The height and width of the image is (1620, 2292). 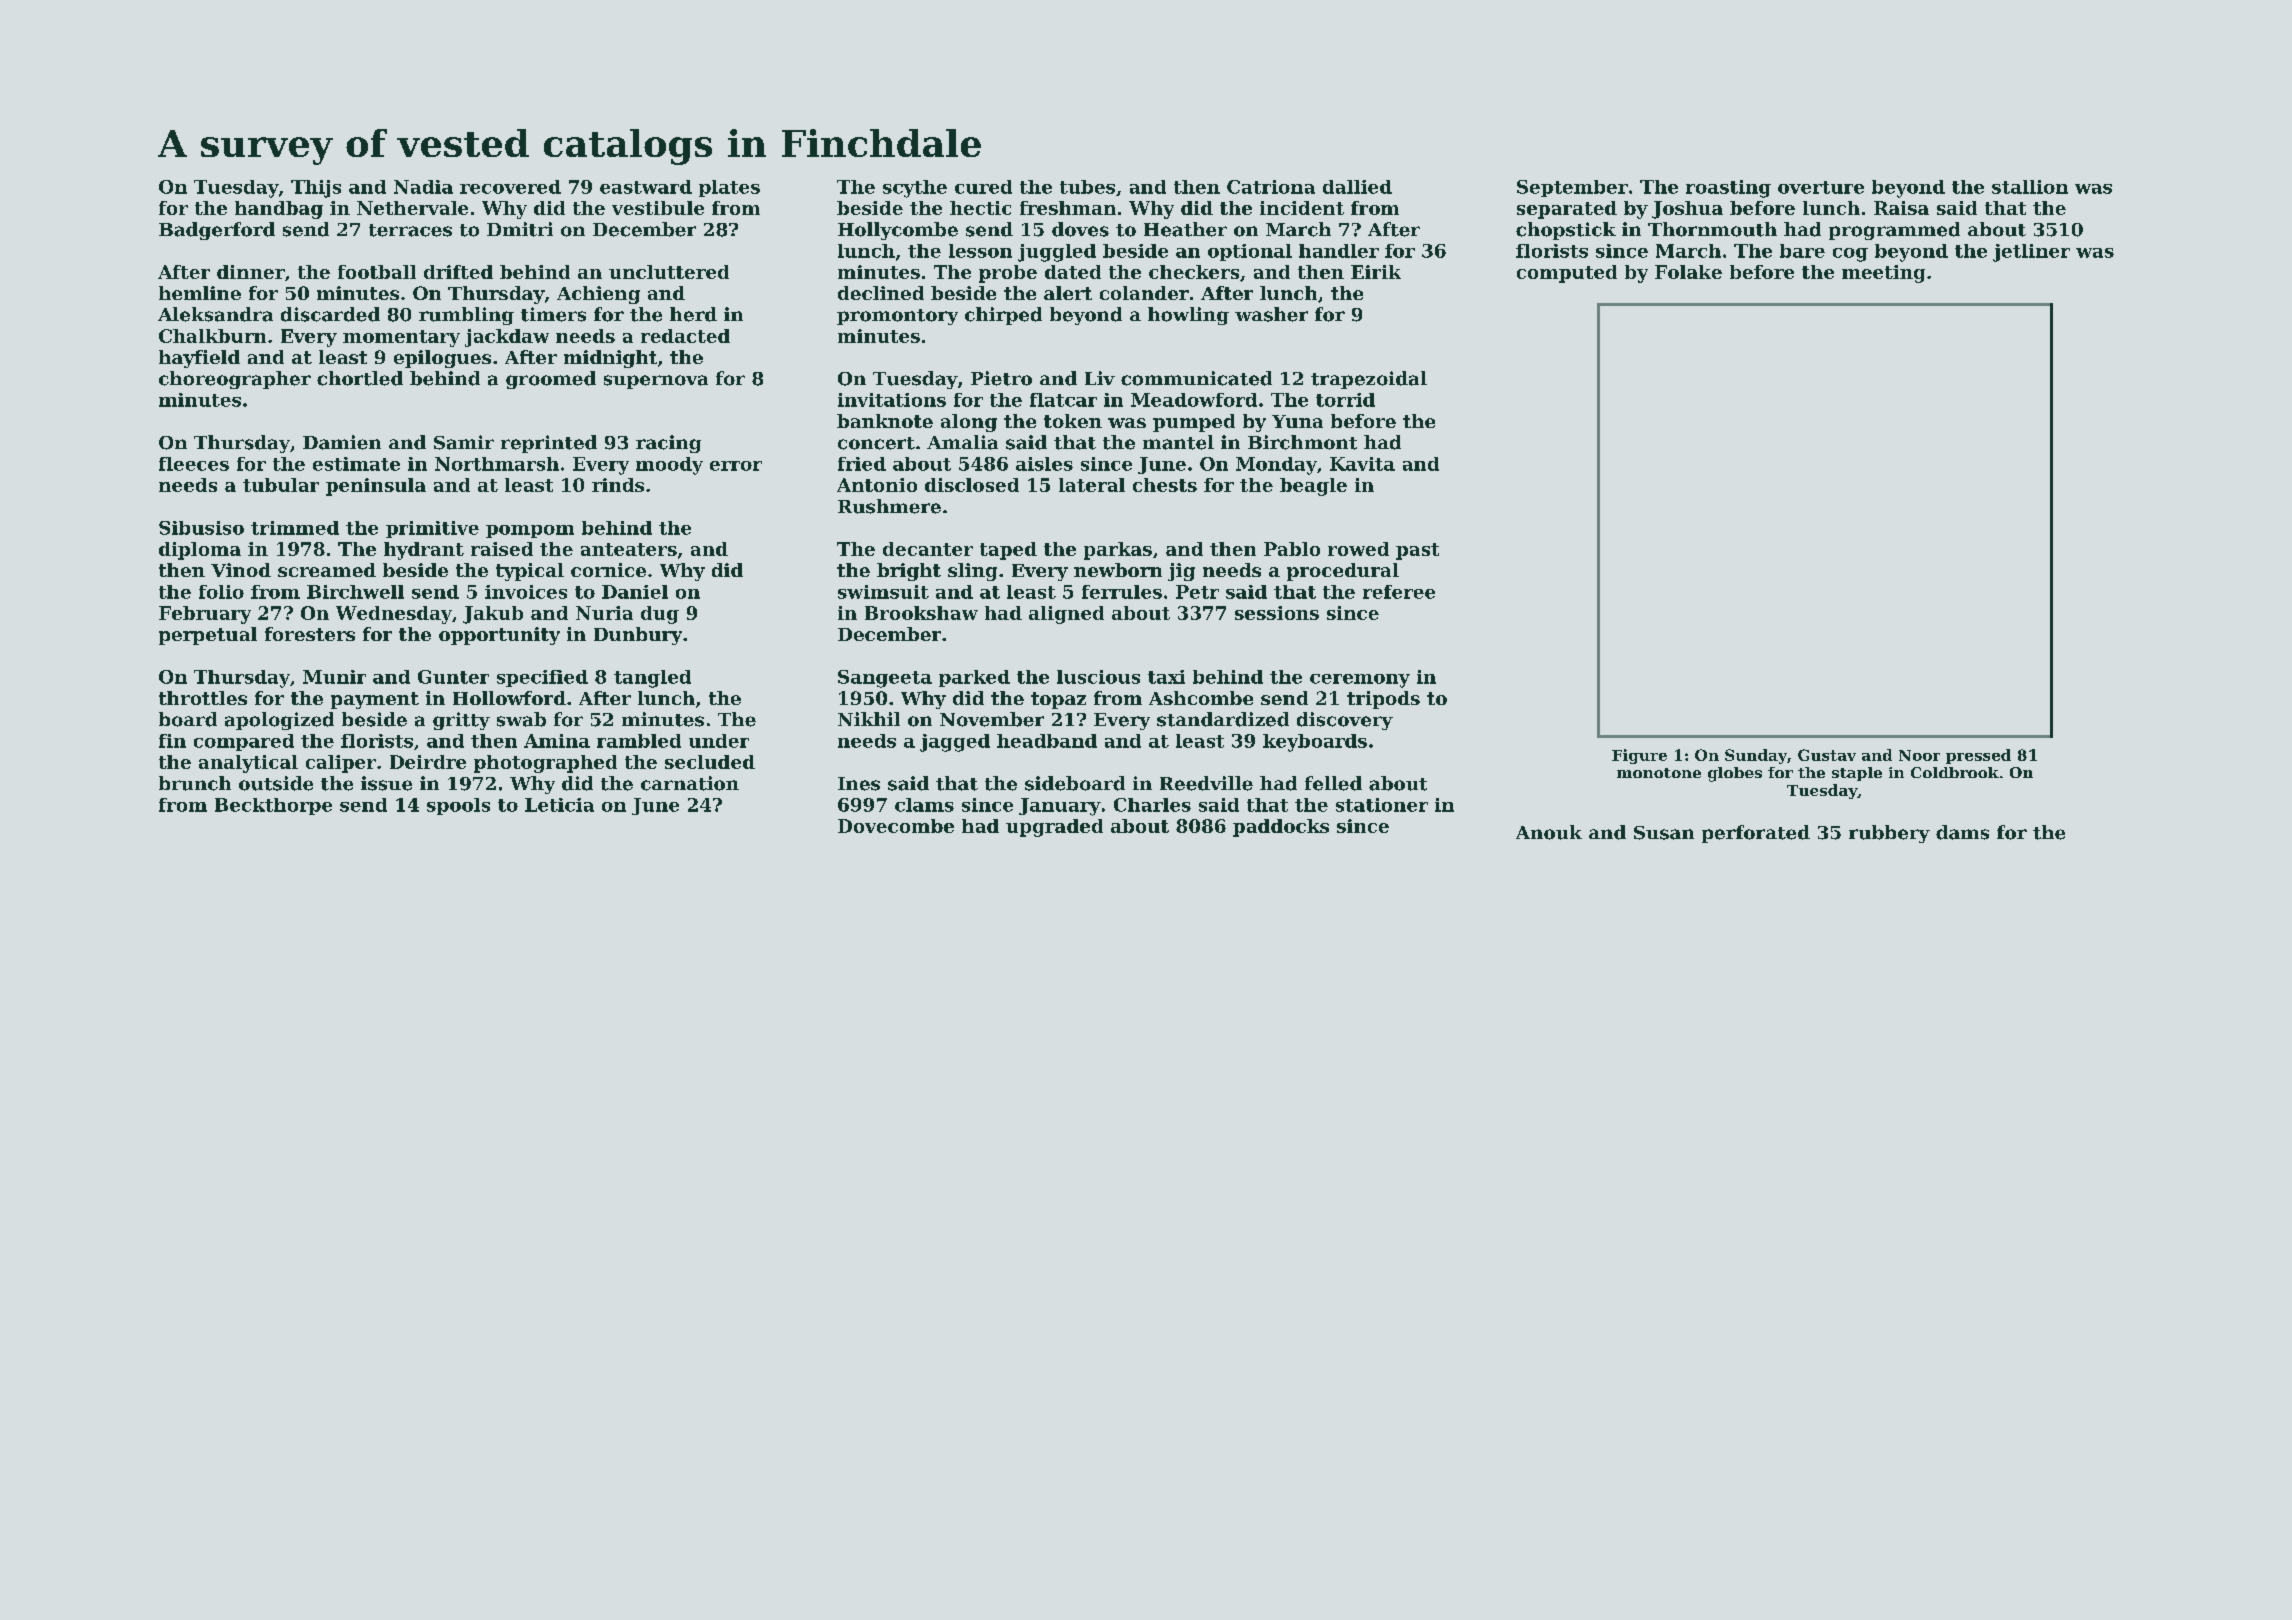 I want to click on Beckthorpe, so click(x=273, y=806).
